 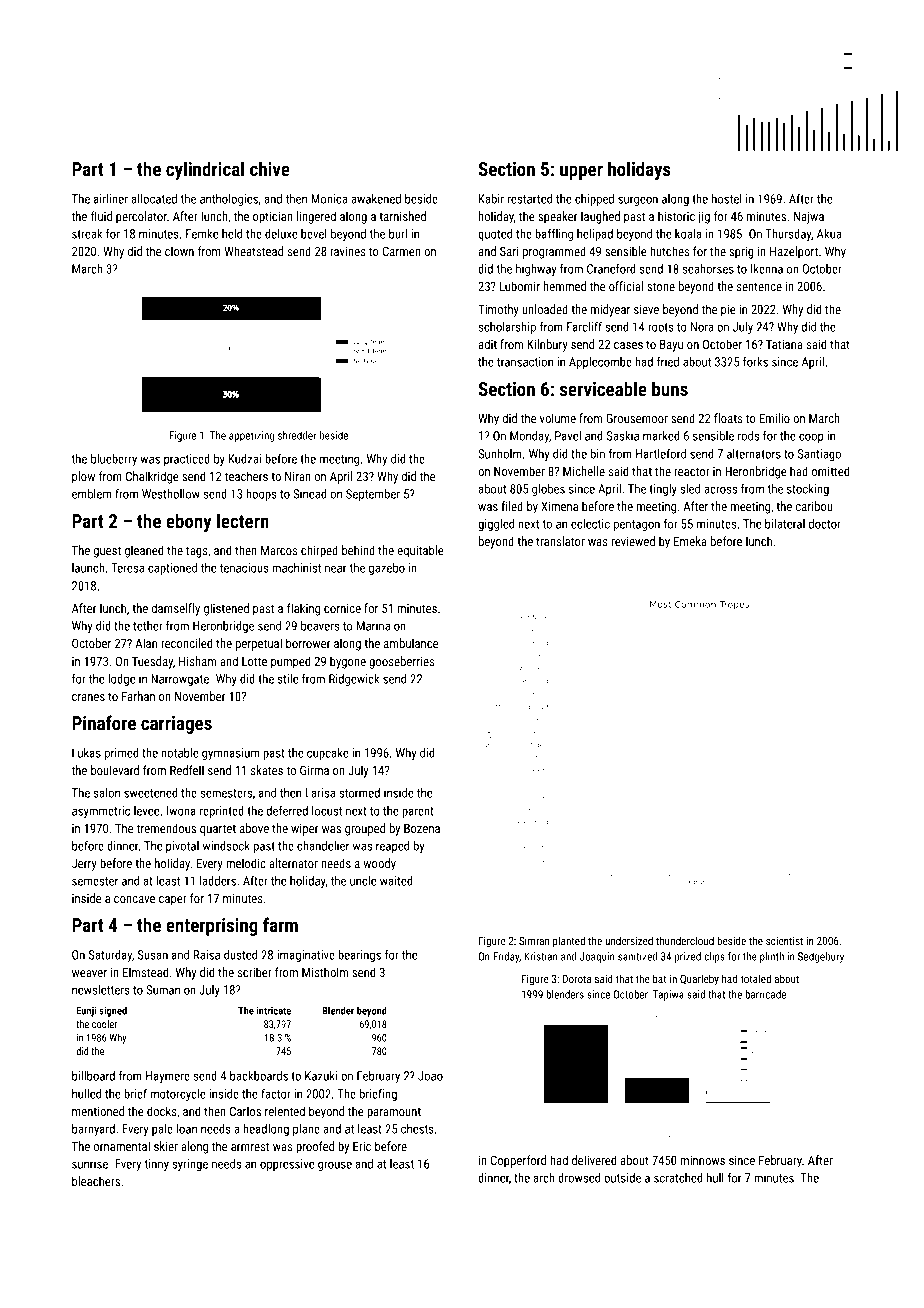 I want to click on Dorota, so click(x=577, y=979).
